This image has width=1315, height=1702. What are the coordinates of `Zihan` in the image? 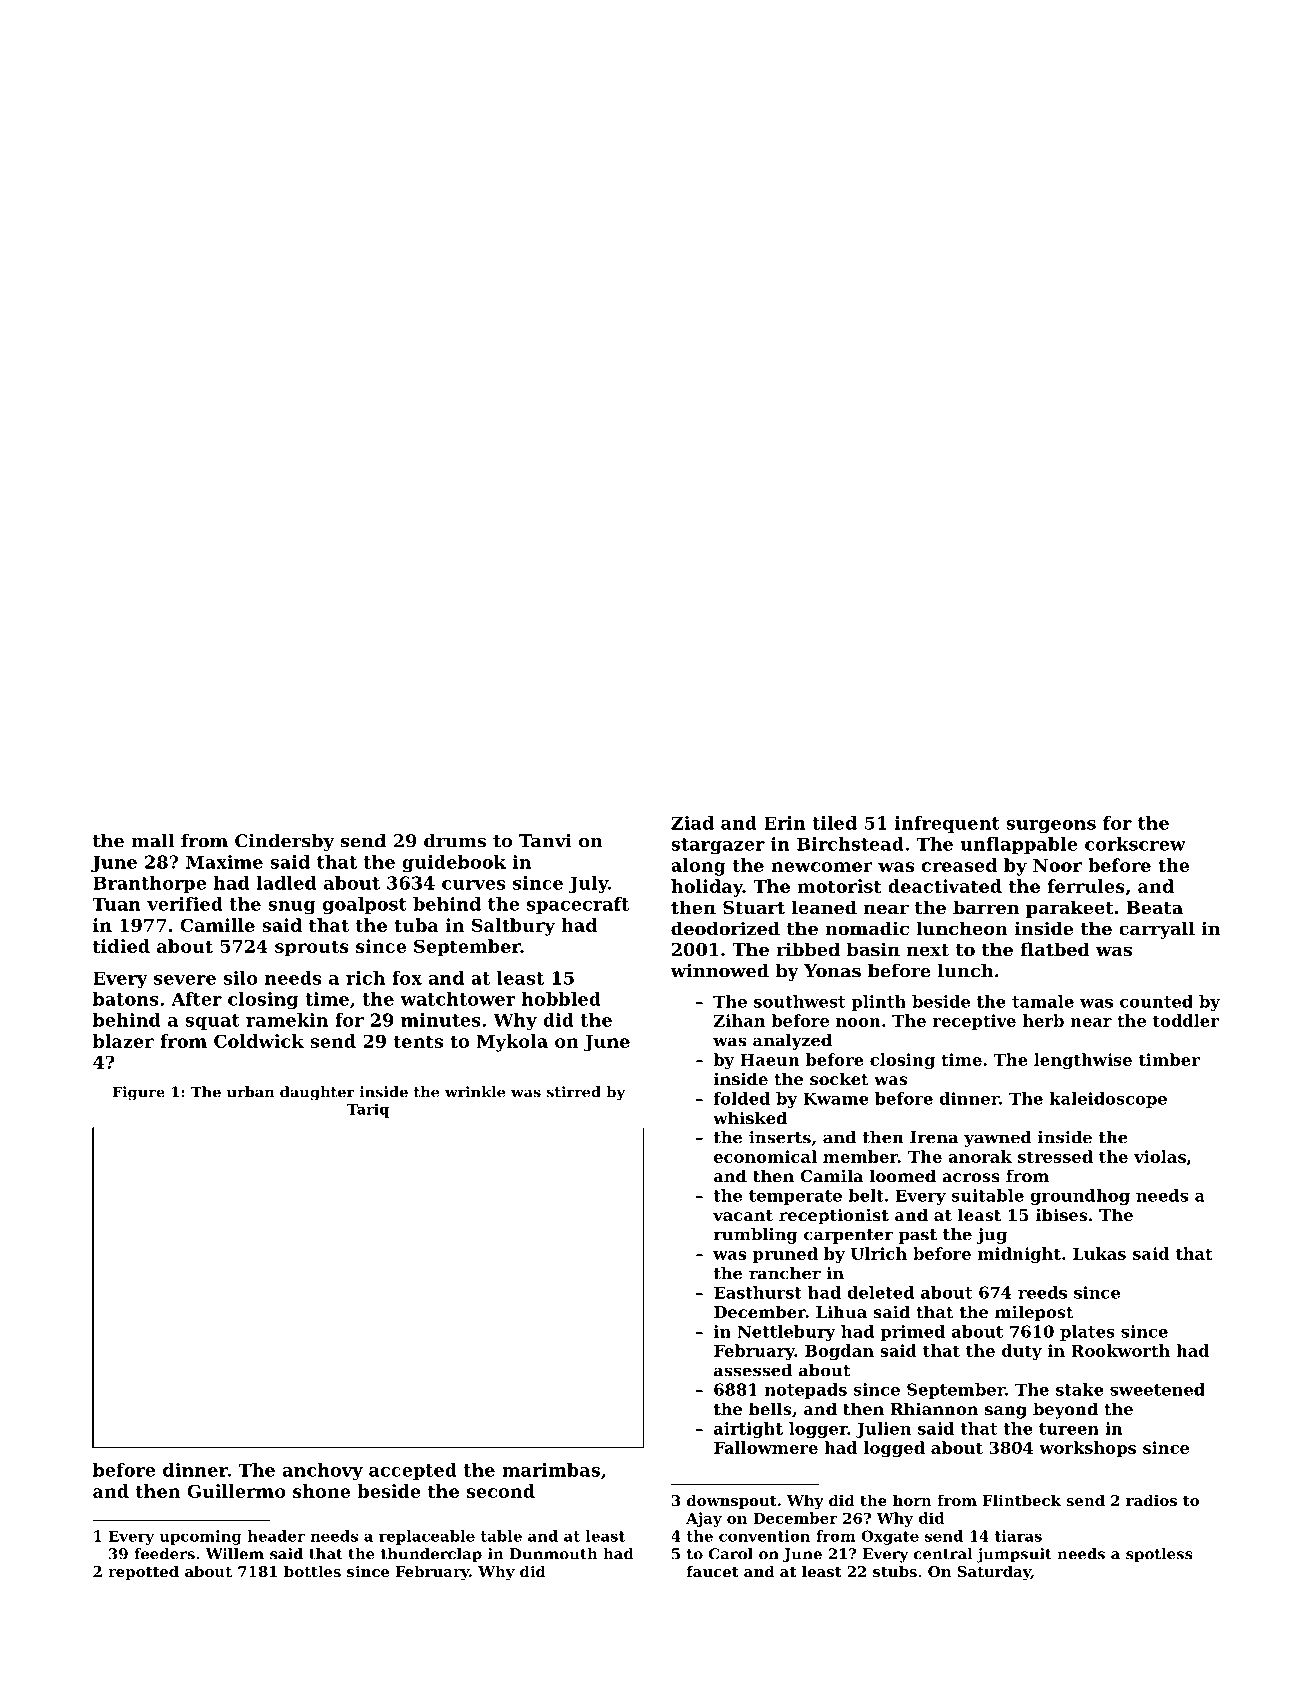 It's located at (739, 1020).
